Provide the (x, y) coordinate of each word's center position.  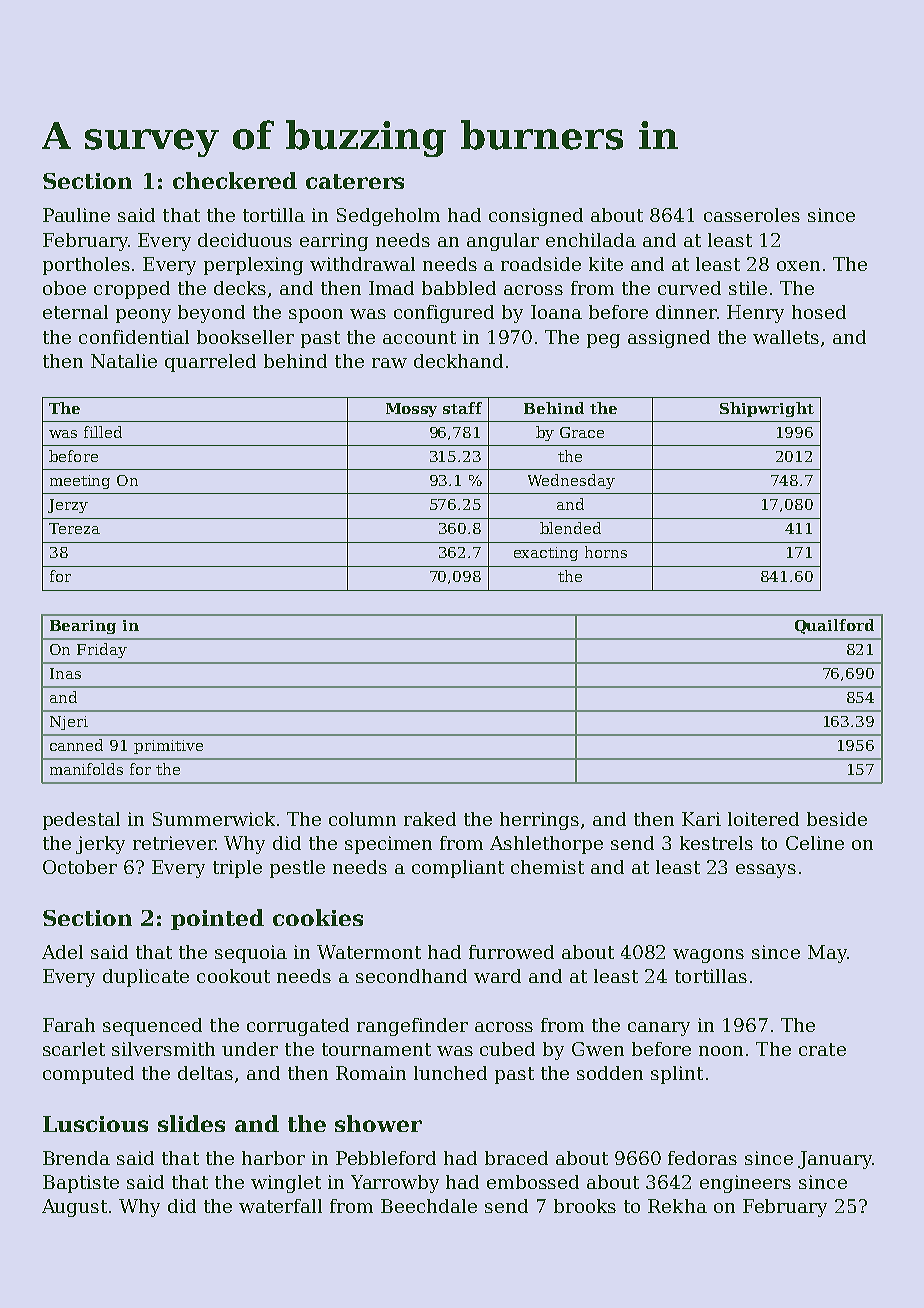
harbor (273, 1158)
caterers (355, 181)
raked (430, 819)
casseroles (752, 215)
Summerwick (214, 819)
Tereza (74, 528)
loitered (763, 819)
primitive (168, 747)
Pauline (76, 215)
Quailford (834, 626)
